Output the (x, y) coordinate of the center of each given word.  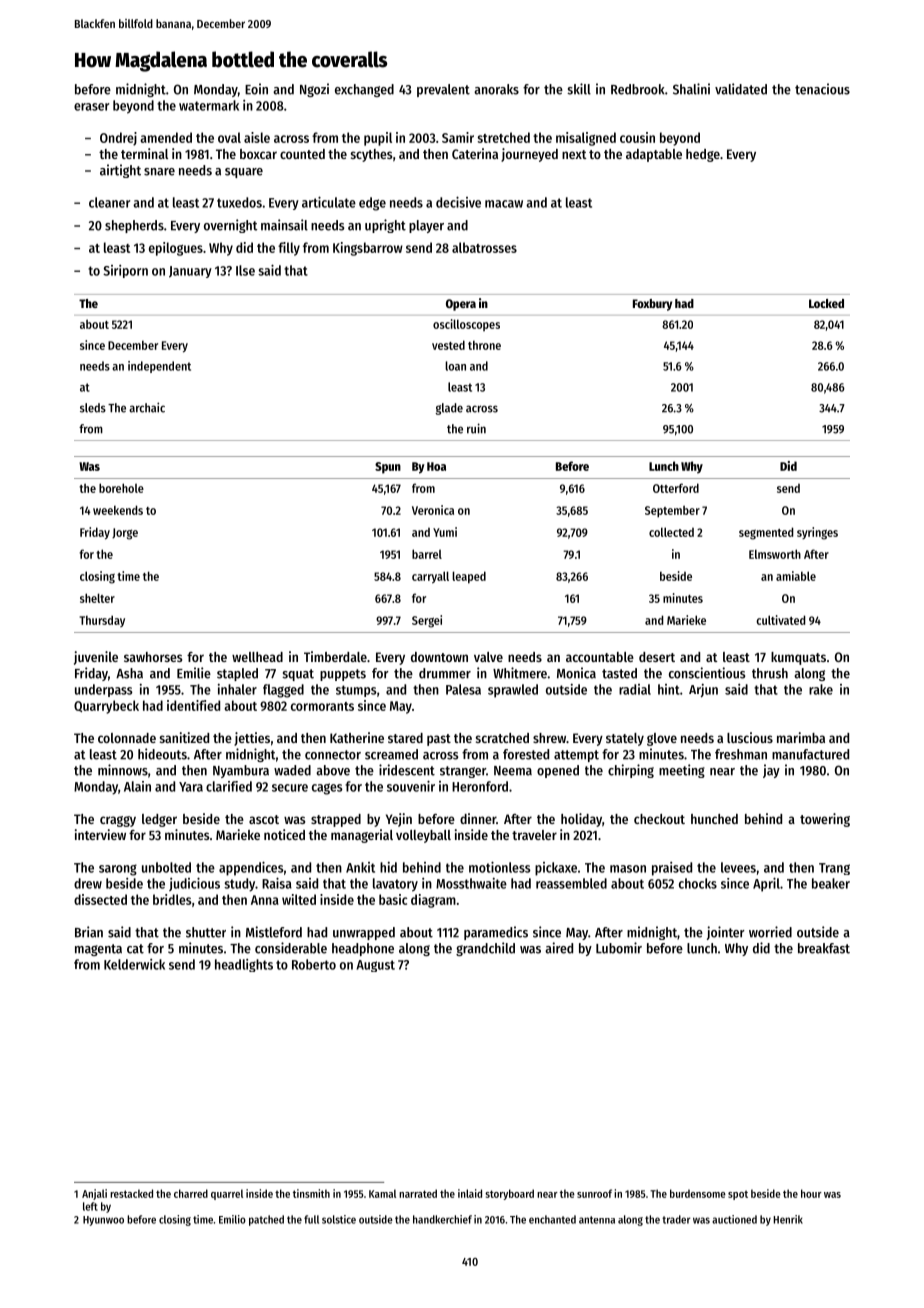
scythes (371, 155)
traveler (534, 835)
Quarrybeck (106, 707)
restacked (131, 1193)
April (766, 884)
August (375, 966)
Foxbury (652, 305)
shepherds (134, 226)
